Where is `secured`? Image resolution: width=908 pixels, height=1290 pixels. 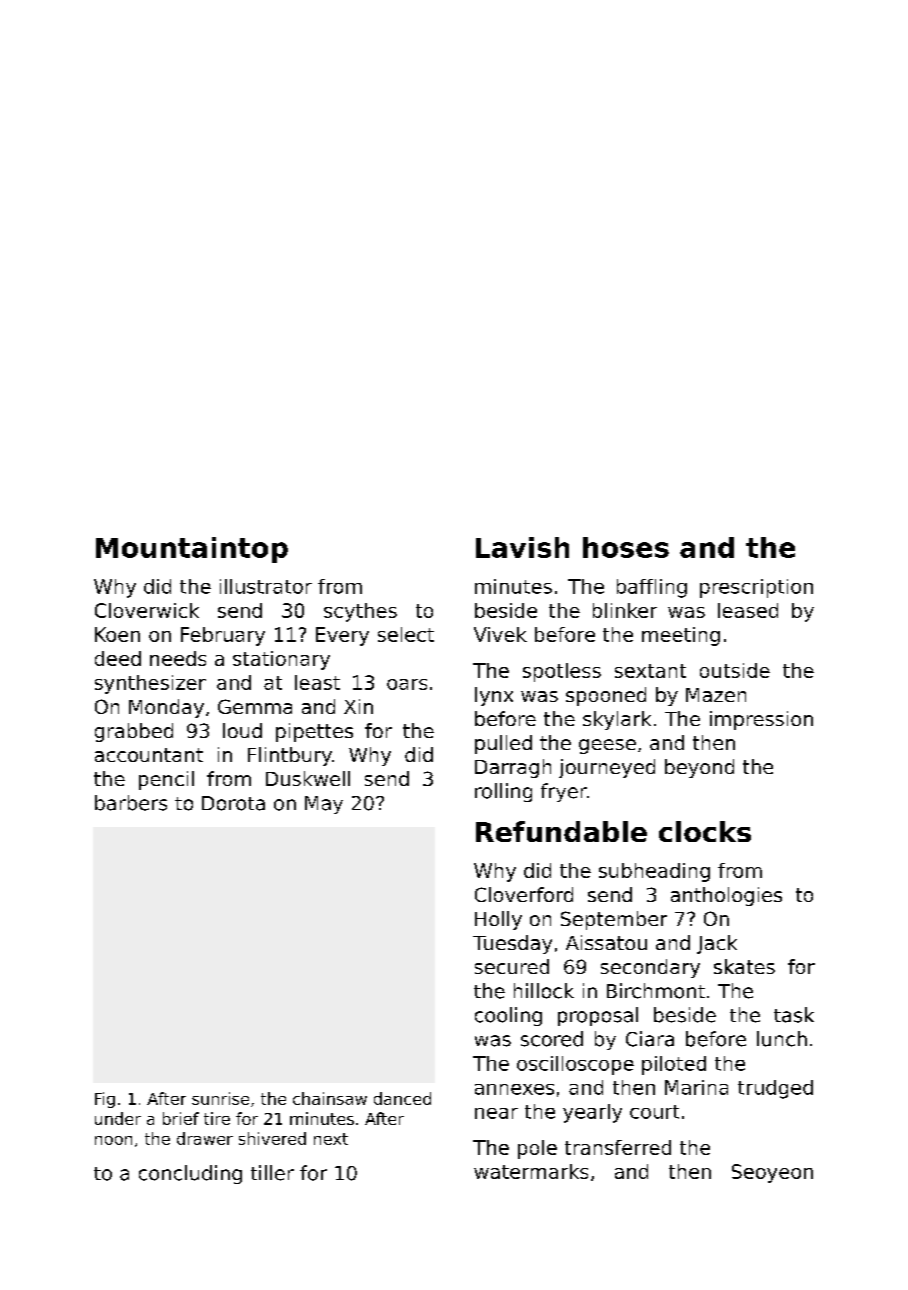
secured is located at coordinates (512, 966).
